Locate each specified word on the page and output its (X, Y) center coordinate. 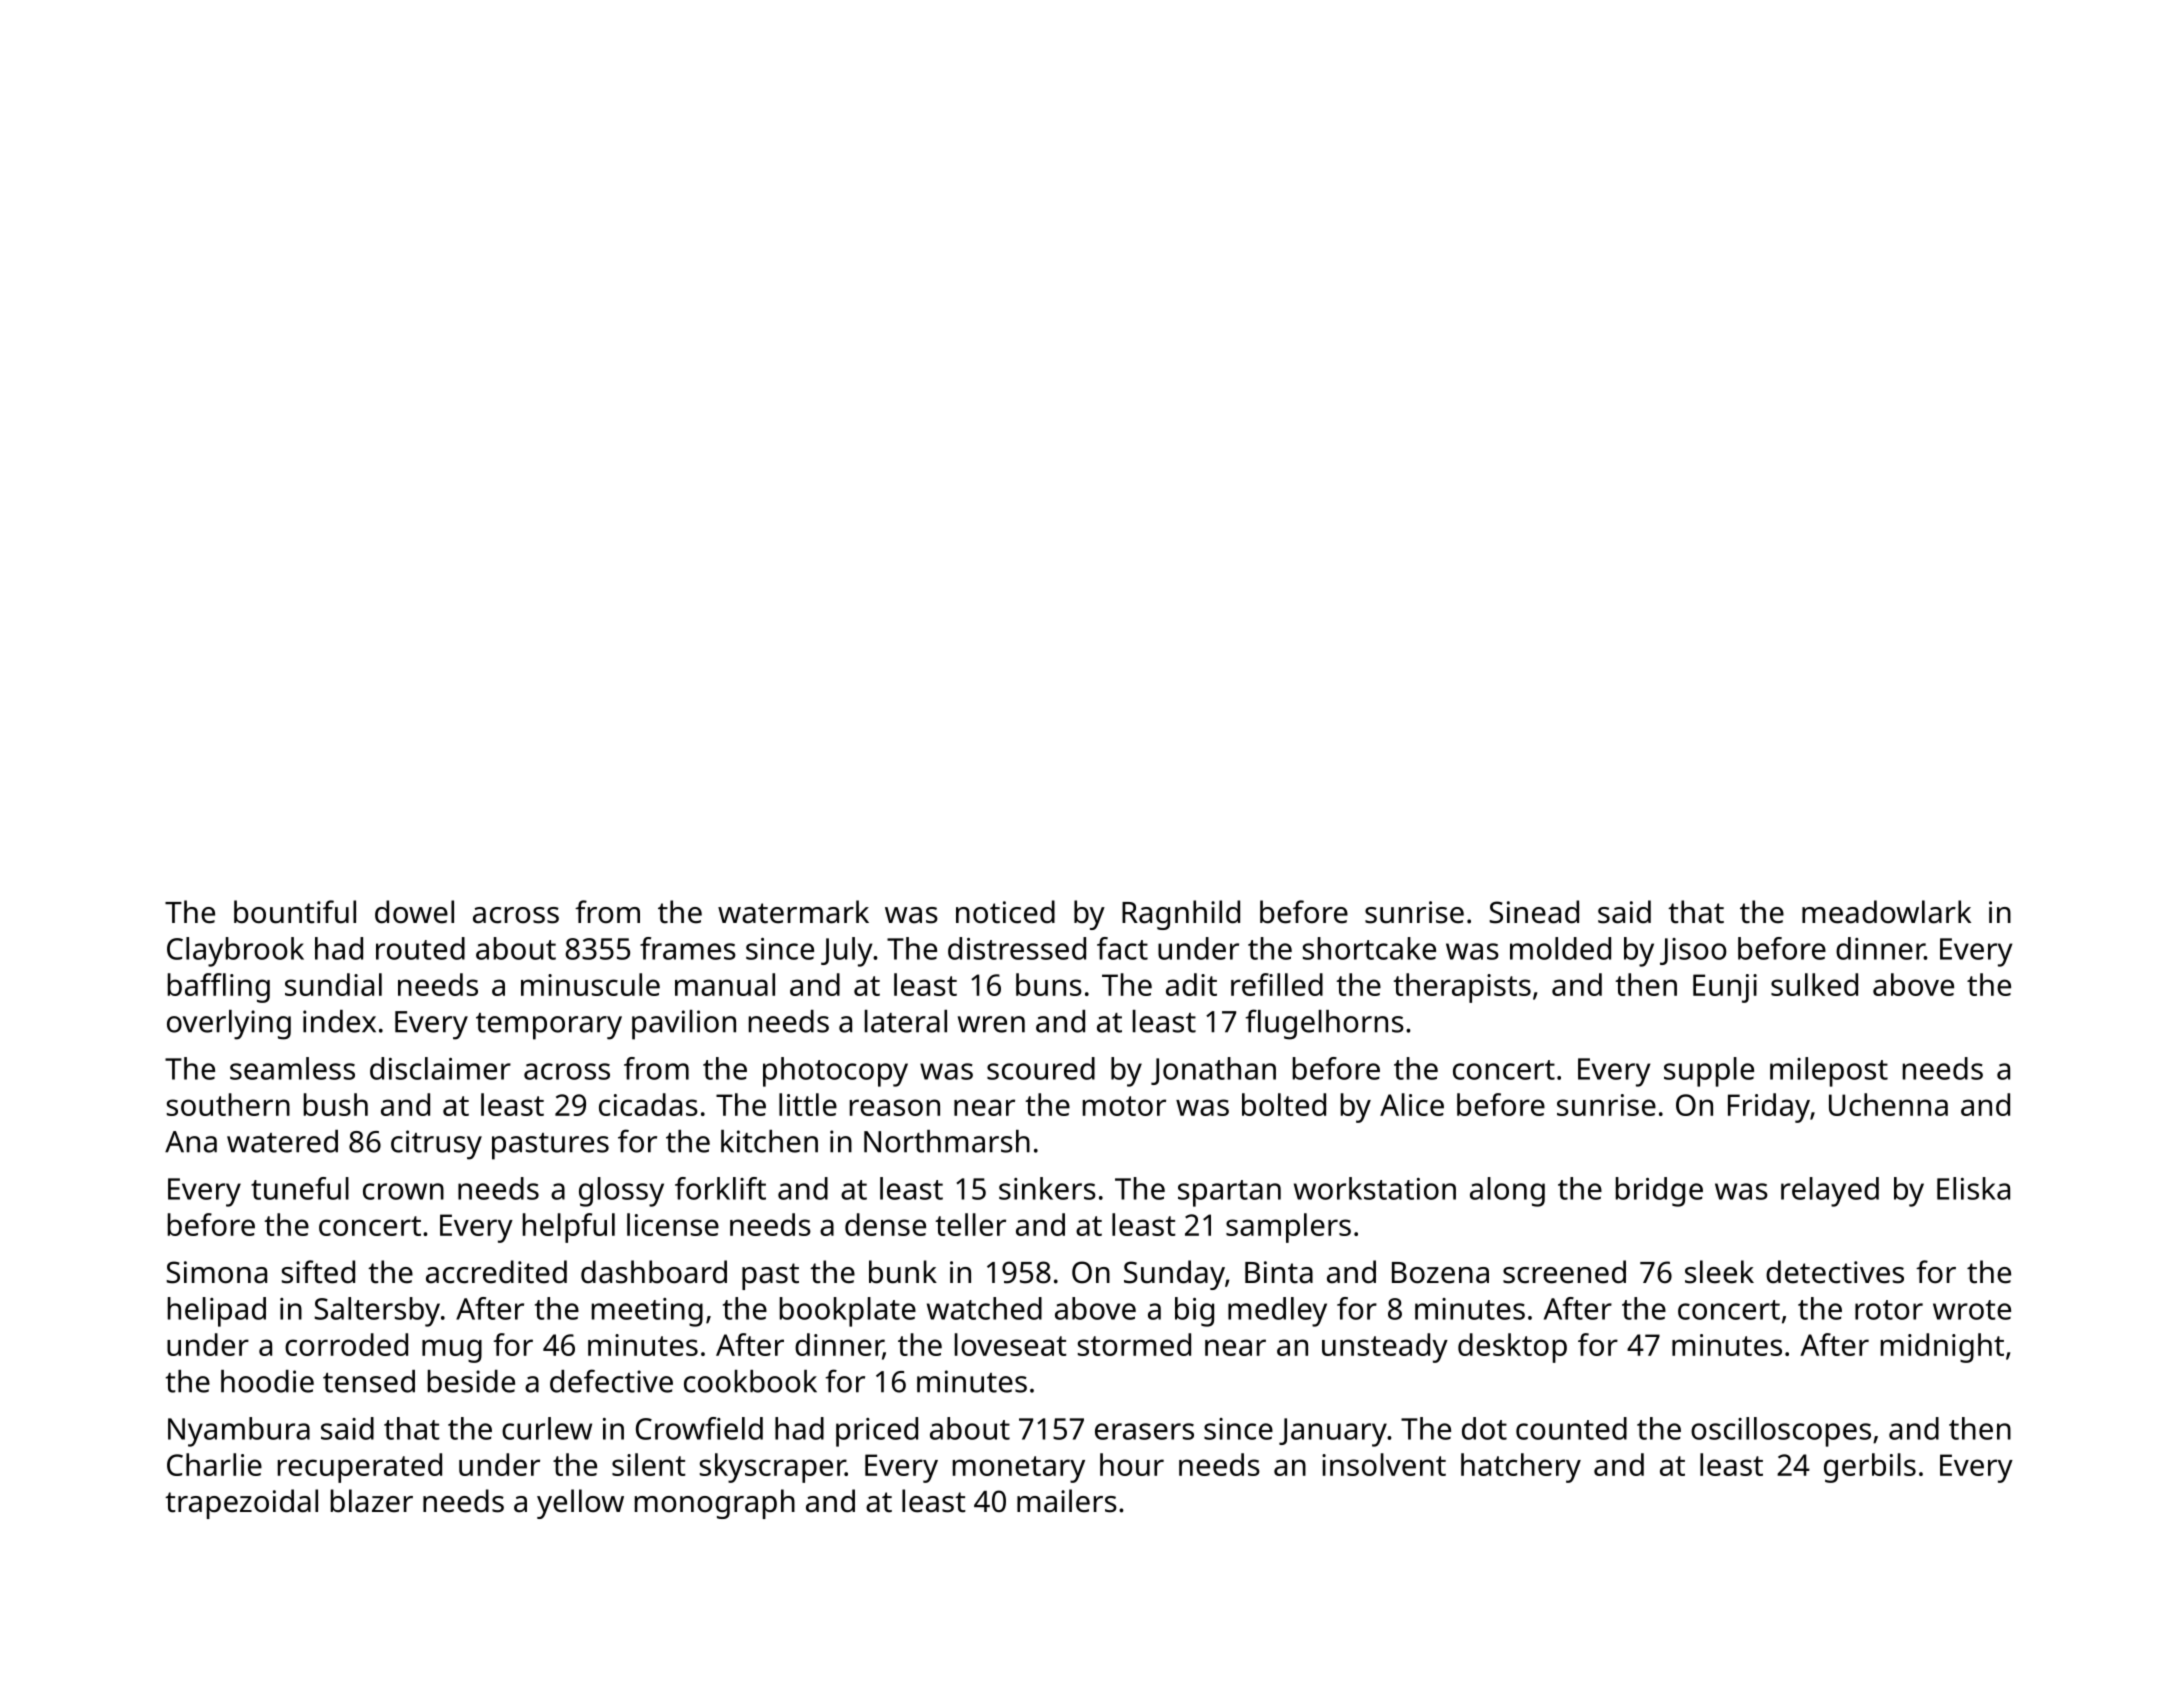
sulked (1814, 984)
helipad (217, 1312)
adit (1191, 984)
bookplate (848, 1312)
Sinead (1534, 912)
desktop (1512, 1348)
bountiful (295, 912)
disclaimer (440, 1068)
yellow (580, 1504)
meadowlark (1886, 912)
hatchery (1521, 1468)
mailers (1067, 1501)
